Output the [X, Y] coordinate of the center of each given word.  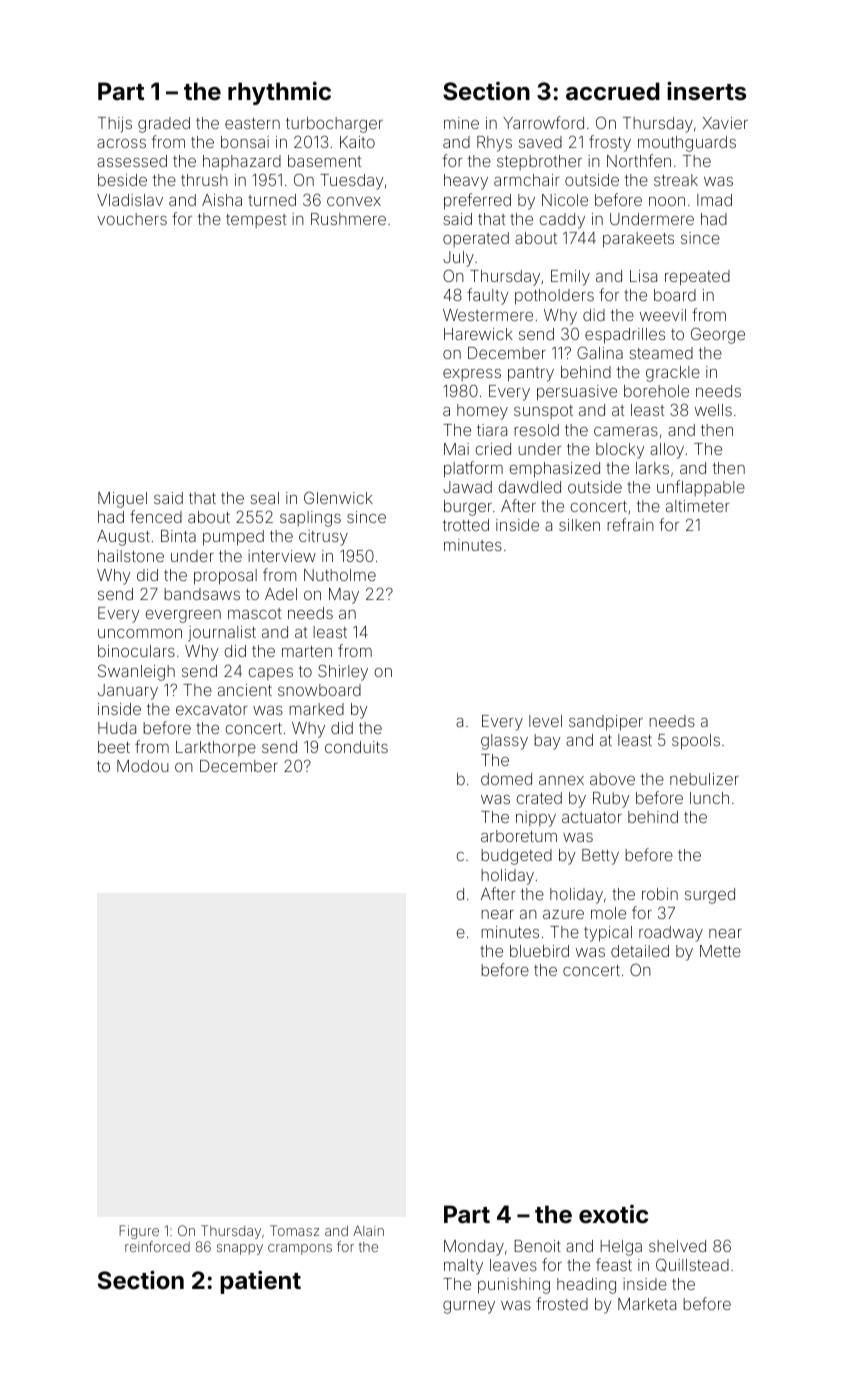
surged [710, 896]
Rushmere [348, 219]
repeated [697, 278]
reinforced [157, 1246]
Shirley [343, 672]
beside [122, 180]
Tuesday [351, 182]
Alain [368, 1230]
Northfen [639, 160]
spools [696, 742]
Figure [139, 1232]
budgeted [516, 857]
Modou [143, 766]
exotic [613, 1214]
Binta [178, 536]
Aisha [222, 200]
